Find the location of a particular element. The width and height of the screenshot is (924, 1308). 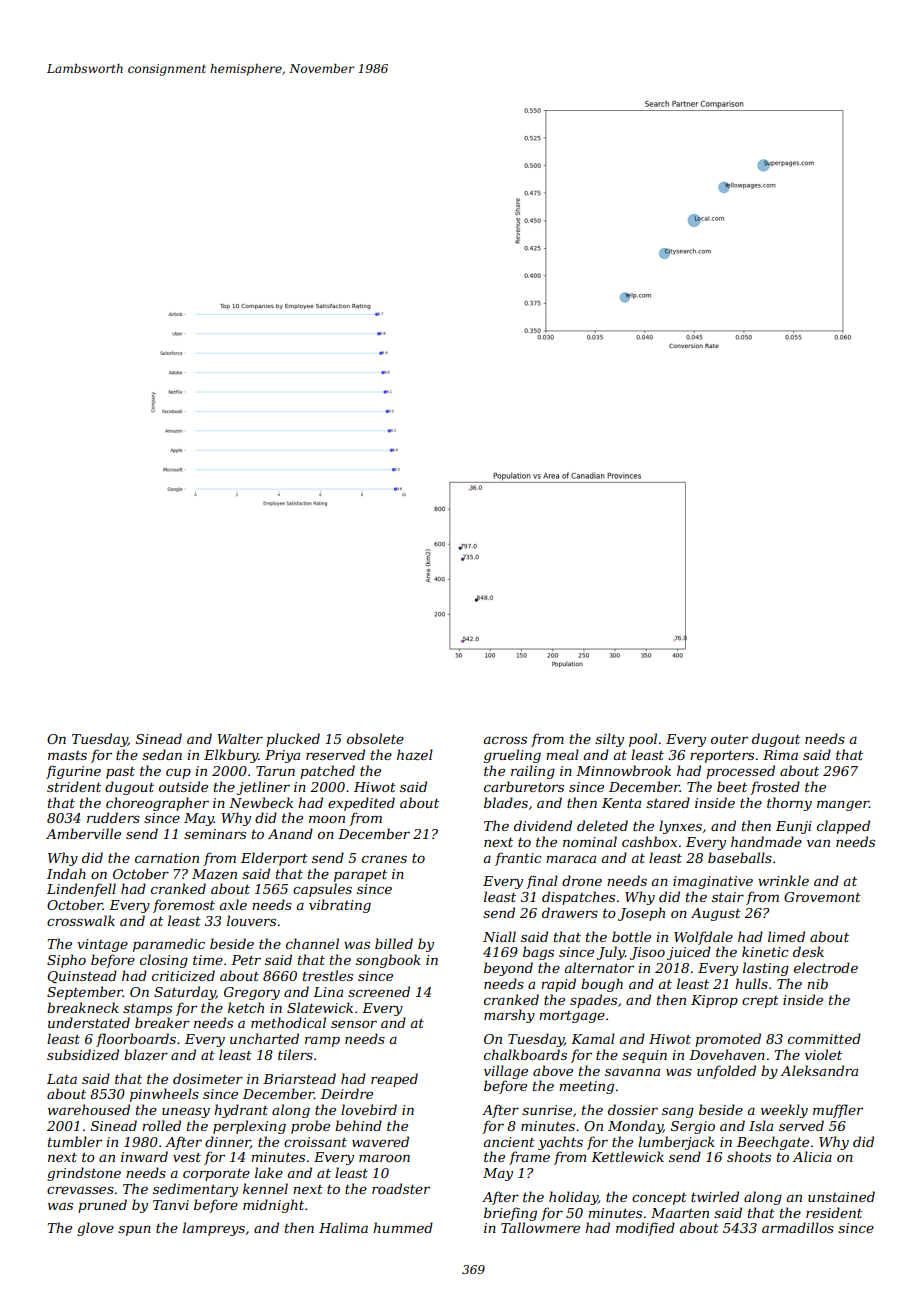

village is located at coordinates (506, 1072).
